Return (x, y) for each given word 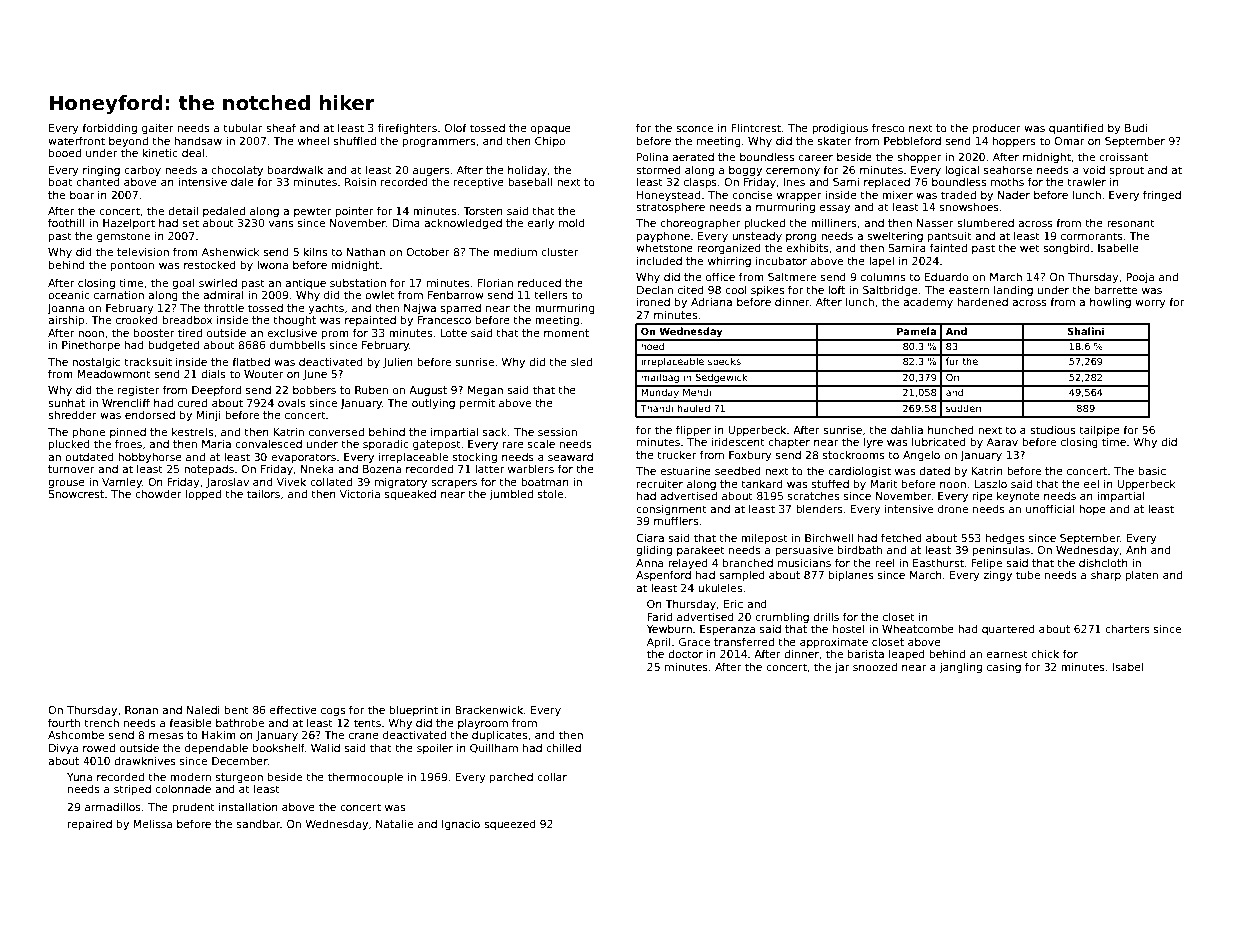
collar (552, 777)
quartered (1008, 629)
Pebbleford (912, 140)
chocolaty (237, 170)
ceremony (793, 172)
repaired (90, 825)
